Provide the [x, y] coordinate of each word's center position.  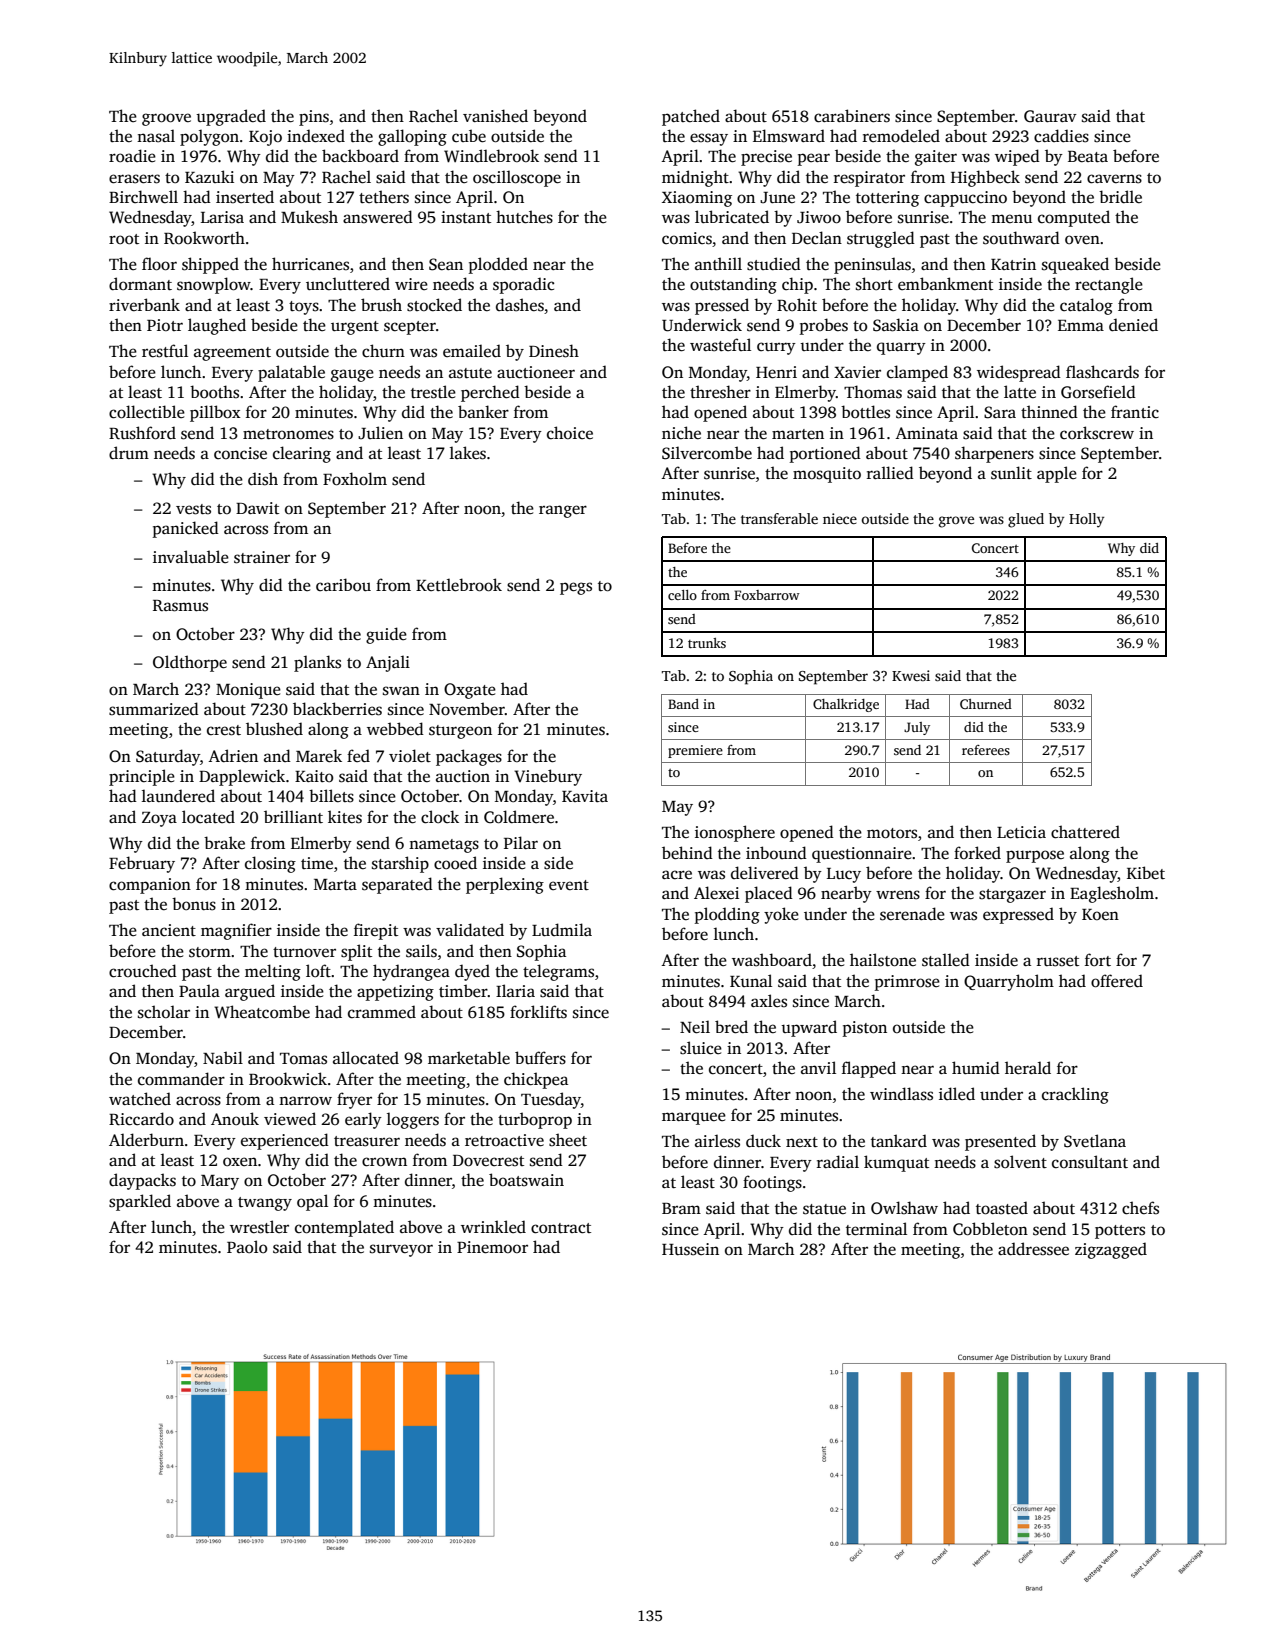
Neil [695, 1027]
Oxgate [470, 691]
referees [986, 750]
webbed [395, 728]
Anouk [235, 1118]
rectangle [1109, 285]
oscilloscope [517, 178]
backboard [360, 156]
